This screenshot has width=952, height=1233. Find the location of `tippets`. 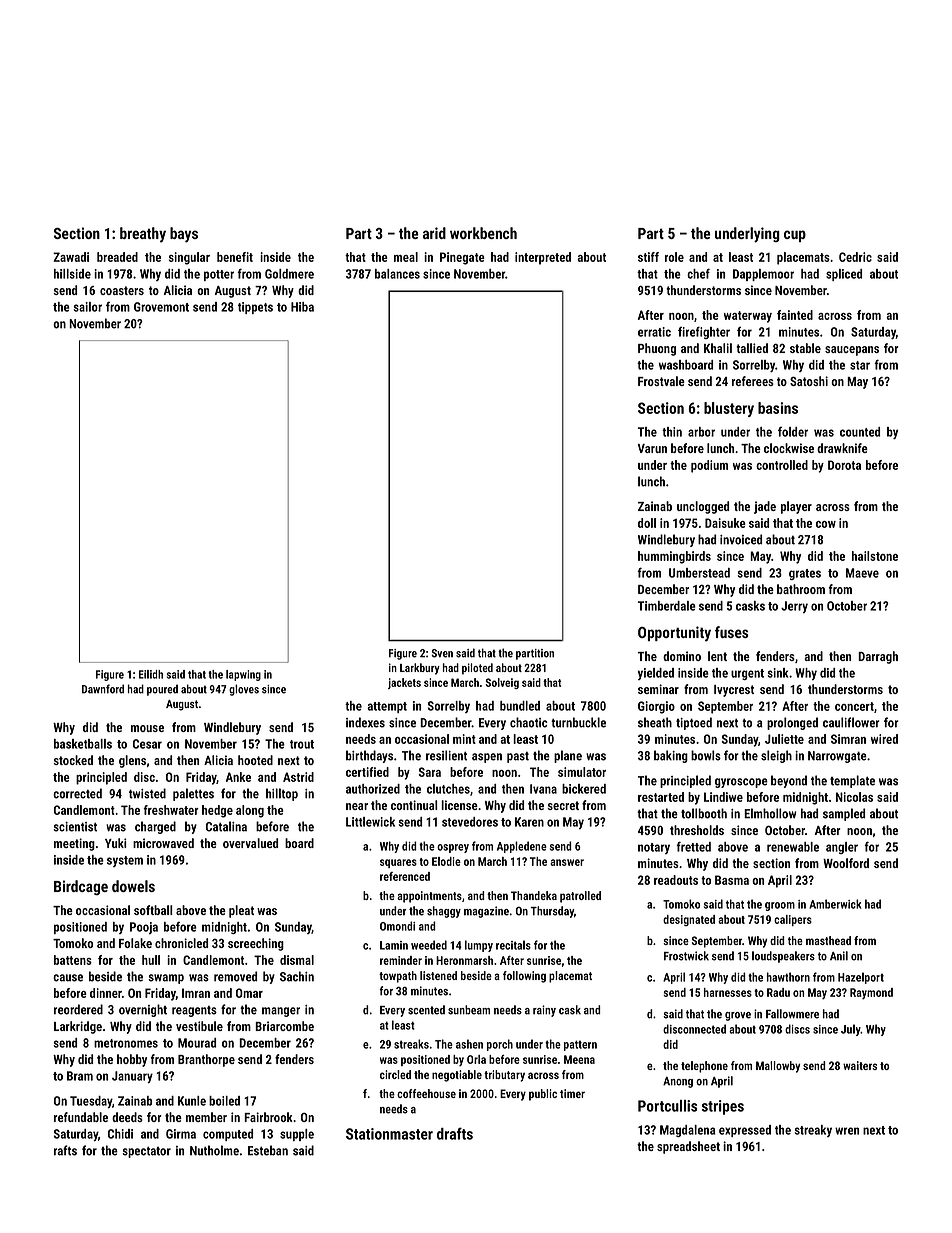

tippets is located at coordinates (255, 308).
